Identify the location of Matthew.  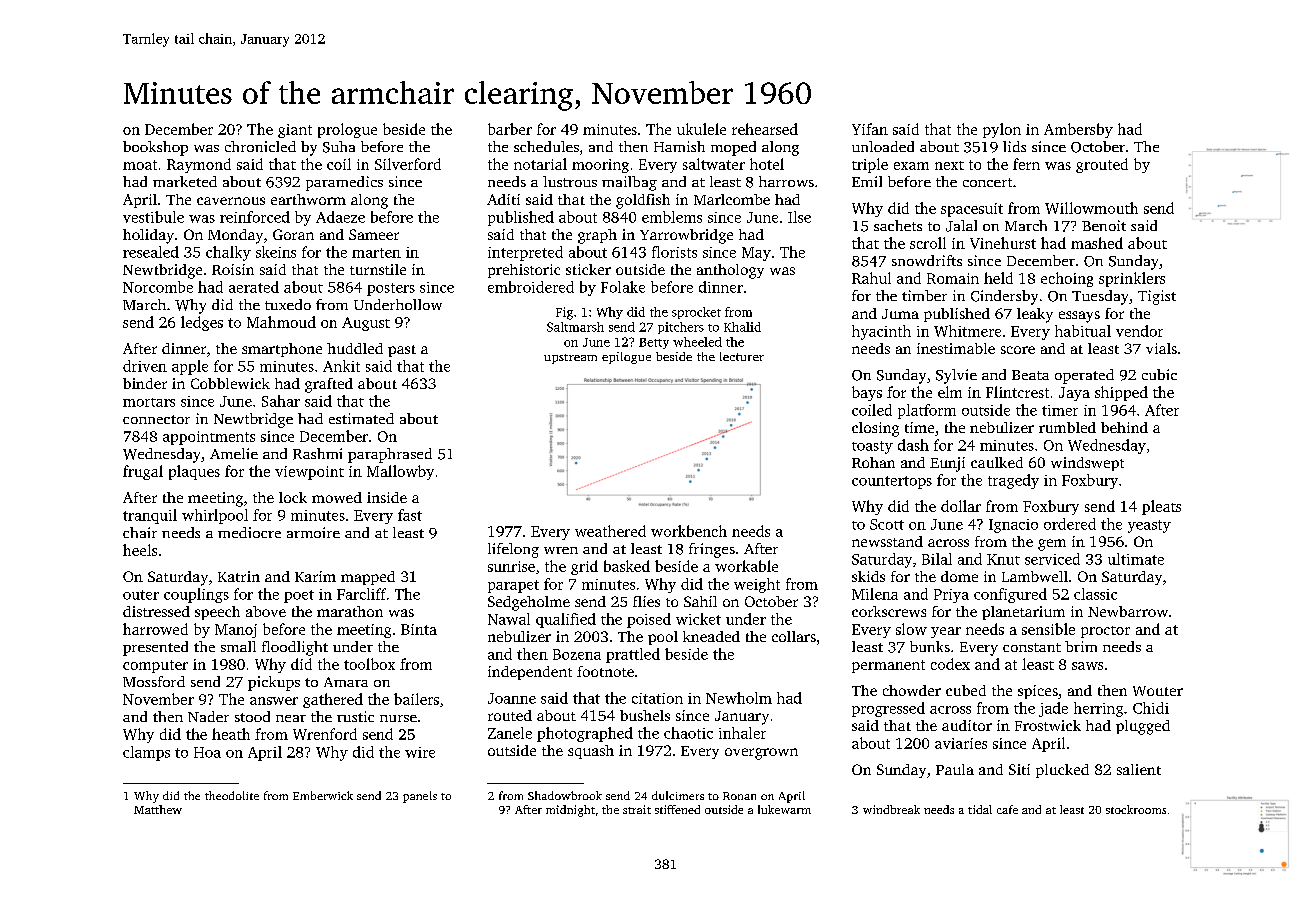
(158, 809).
